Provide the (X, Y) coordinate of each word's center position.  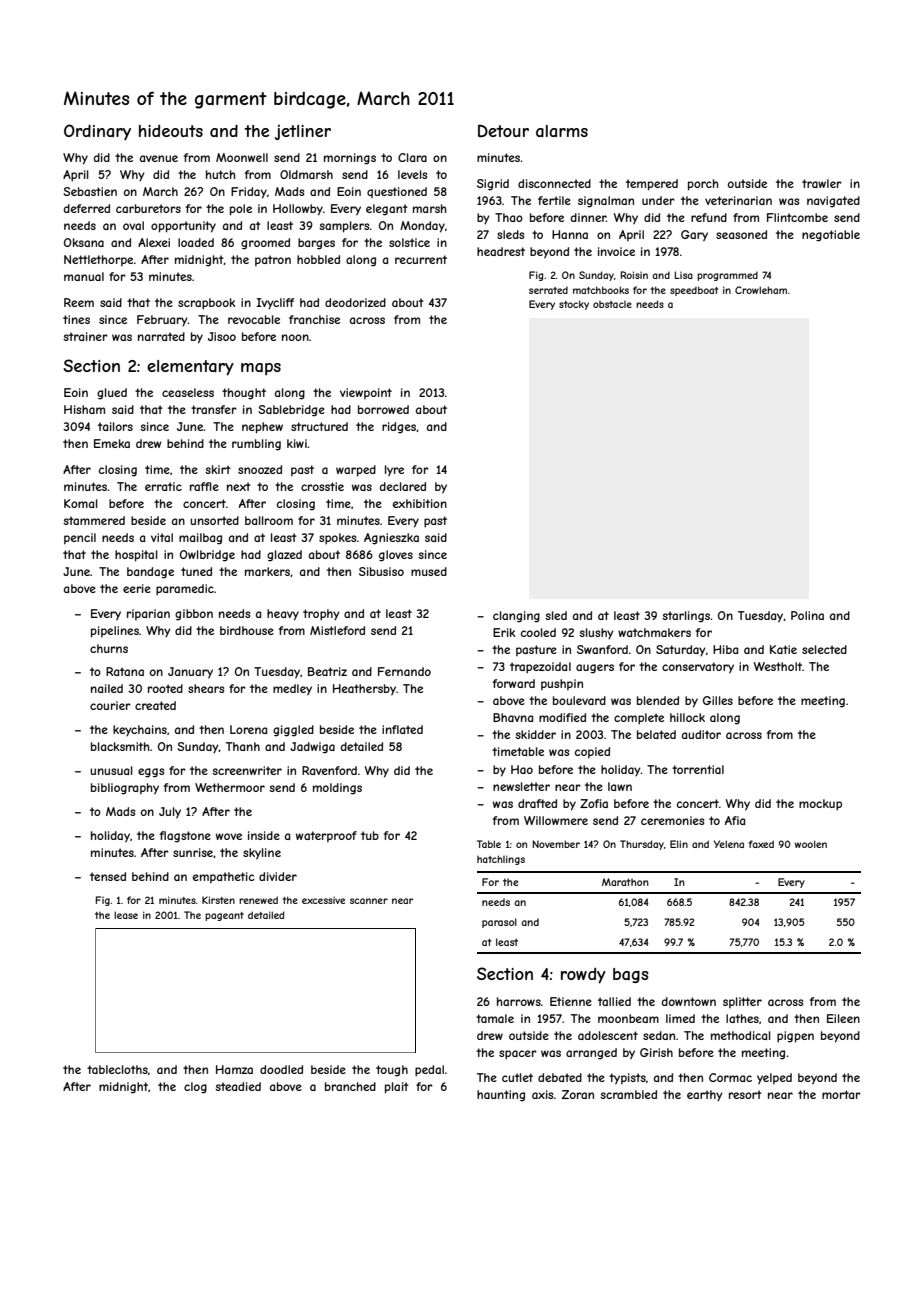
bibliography (125, 789)
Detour (503, 130)
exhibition (420, 503)
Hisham (84, 409)
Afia (735, 820)
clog (195, 1088)
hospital (136, 556)
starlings (686, 617)
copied (592, 752)
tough (392, 1071)
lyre (394, 470)
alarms (562, 131)
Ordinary (97, 132)
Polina (807, 615)
